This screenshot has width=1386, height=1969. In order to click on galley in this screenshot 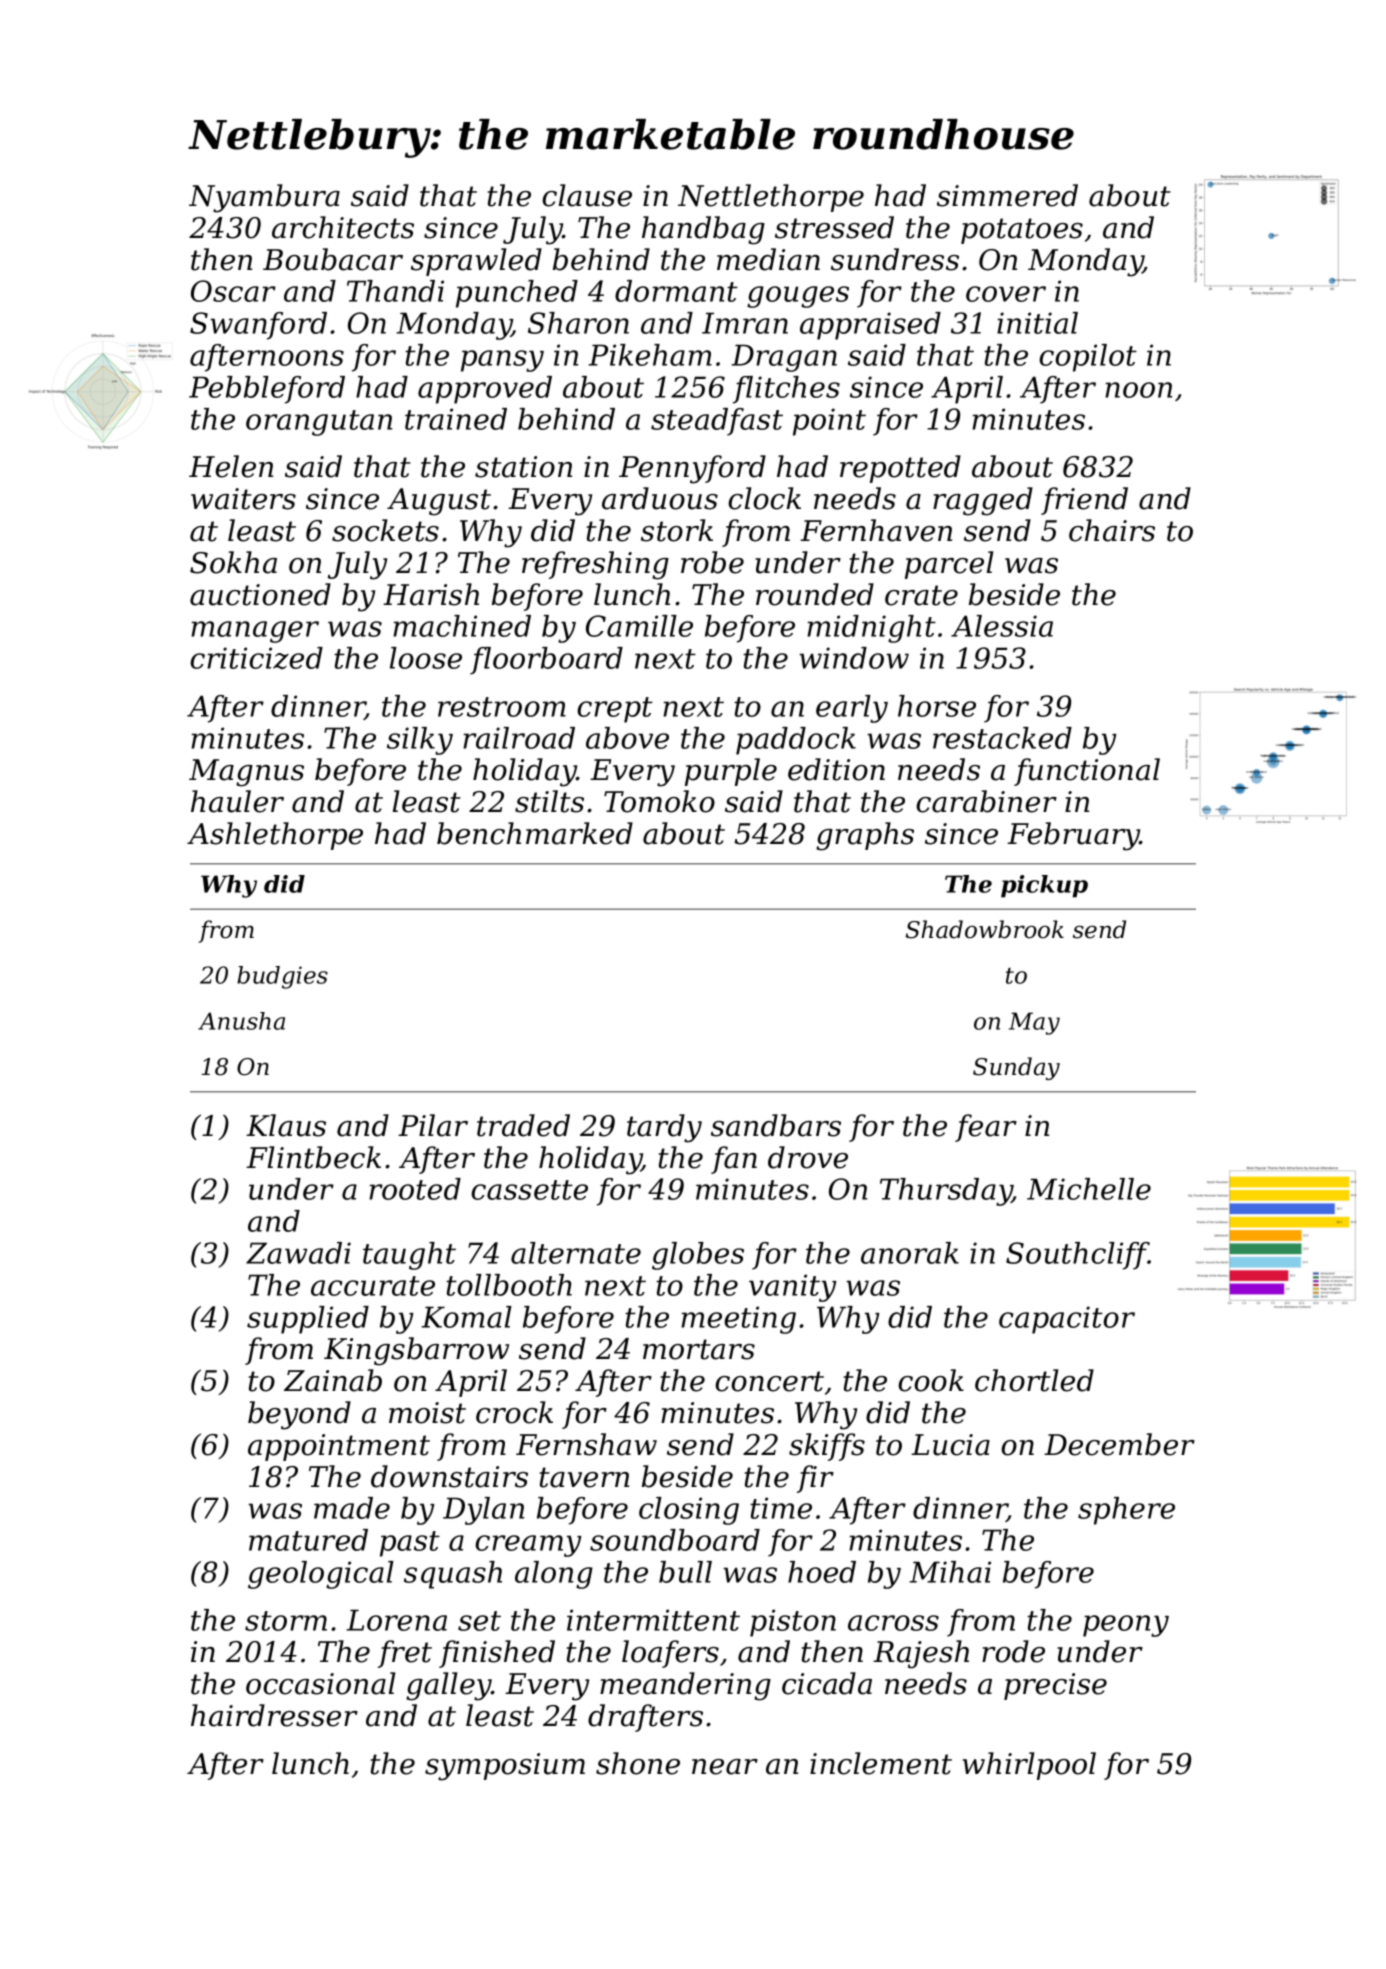, I will do `click(449, 1686)`.
